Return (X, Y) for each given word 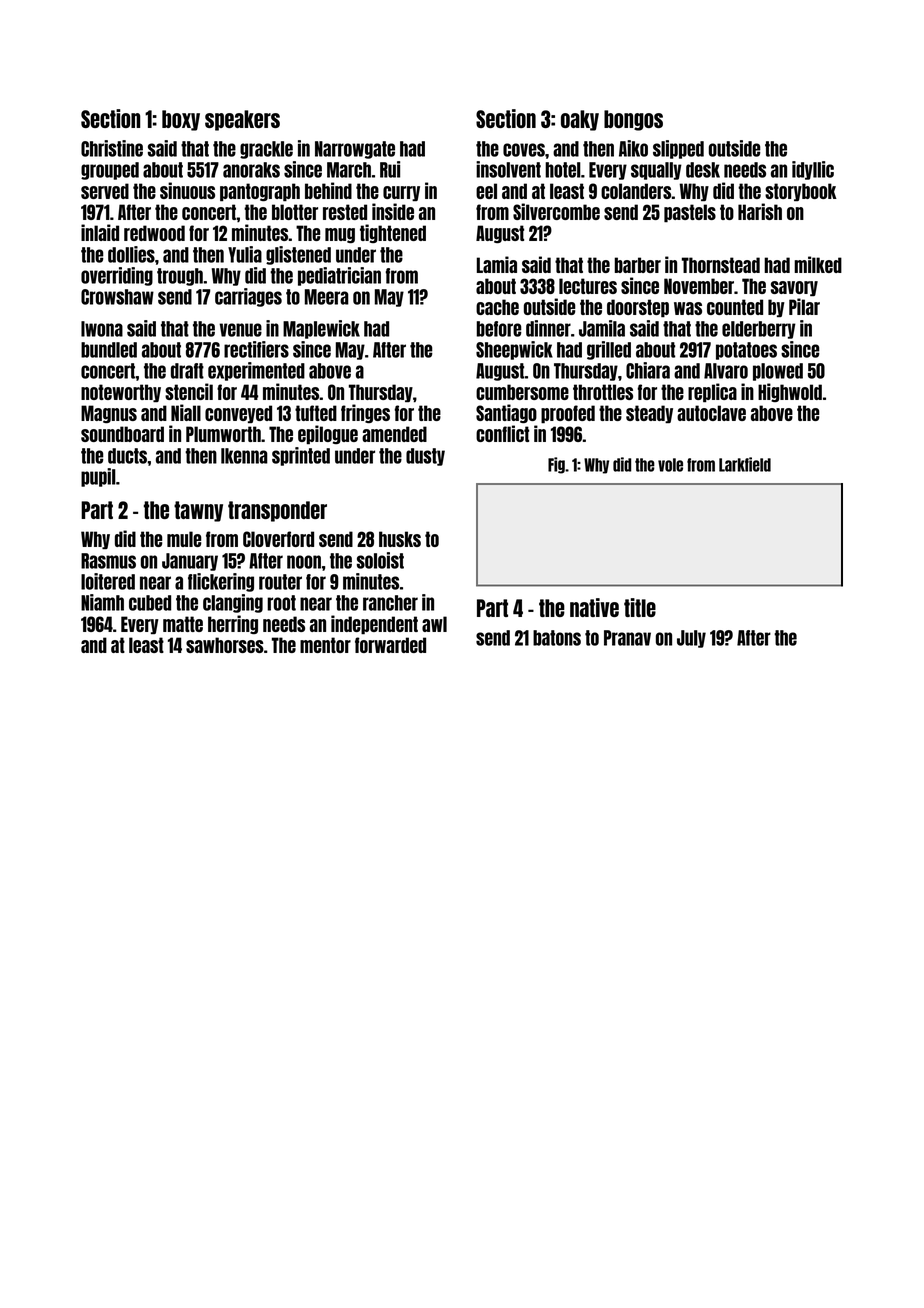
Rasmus (108, 561)
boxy (181, 120)
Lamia (497, 264)
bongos (633, 120)
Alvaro (726, 371)
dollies (131, 254)
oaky (580, 120)
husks (400, 539)
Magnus (109, 414)
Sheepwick (514, 350)
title (640, 607)
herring (233, 624)
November (699, 286)
